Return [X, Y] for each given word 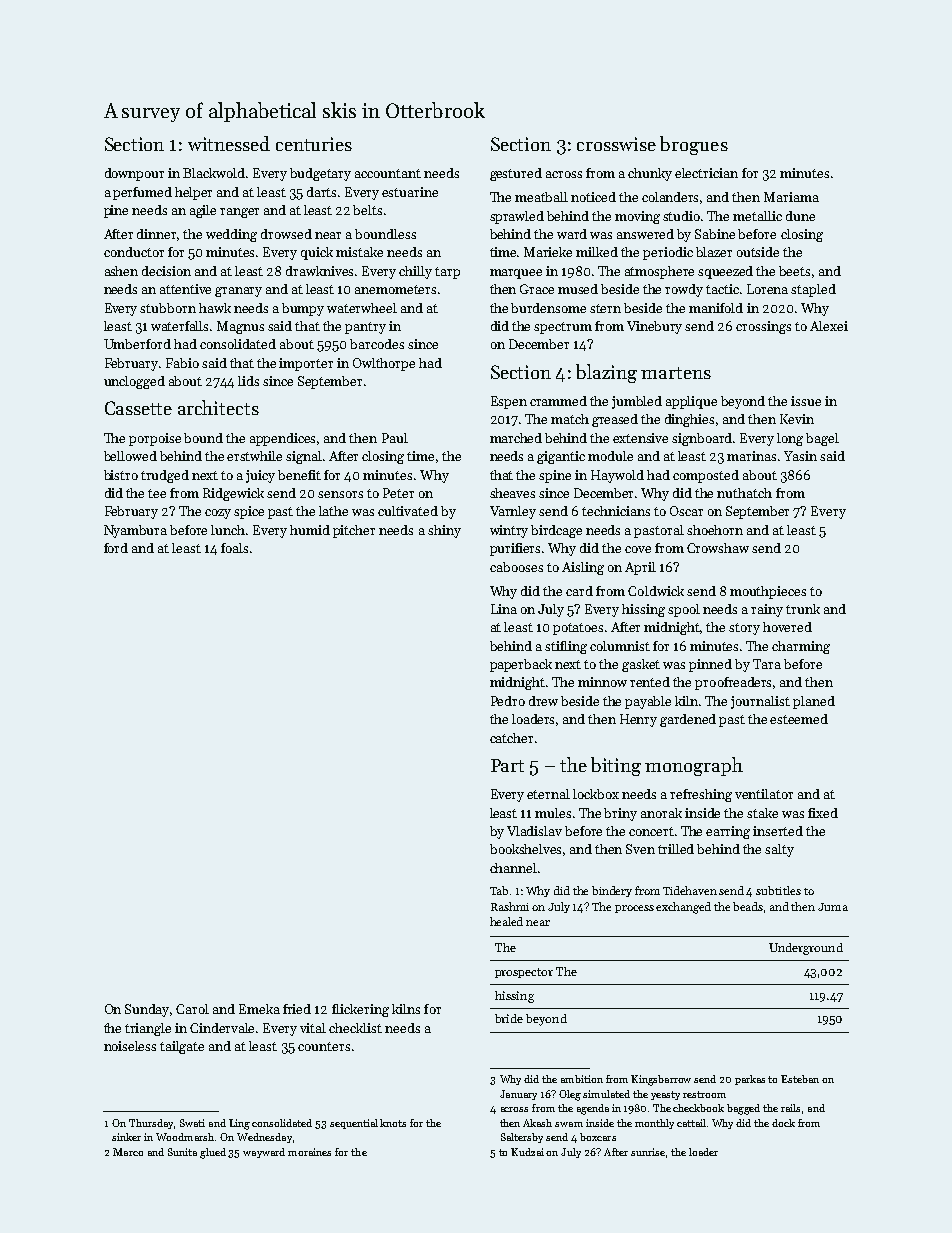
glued [213, 1153]
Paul [395, 438]
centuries [314, 144]
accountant [388, 173]
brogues [694, 145]
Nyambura [135, 531]
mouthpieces [768, 592]
